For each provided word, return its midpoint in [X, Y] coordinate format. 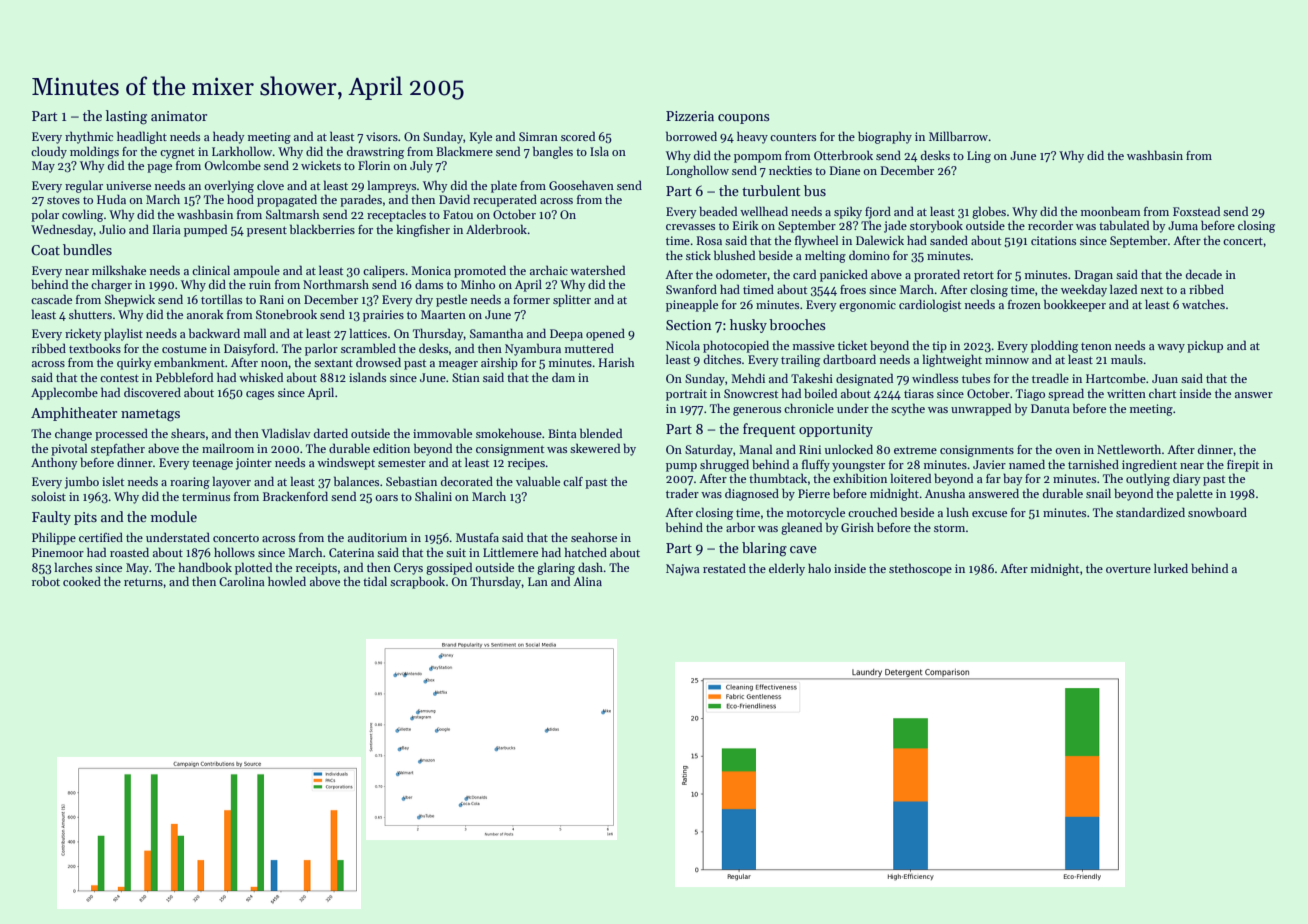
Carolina [242, 581]
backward [214, 333]
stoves [63, 200]
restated [724, 568]
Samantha [496, 333]
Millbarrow [958, 136]
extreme [915, 450]
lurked [1171, 568]
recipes [526, 464]
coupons [744, 119]
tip [939, 347]
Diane [845, 170]
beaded [718, 211]
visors [382, 136]
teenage [212, 465]
